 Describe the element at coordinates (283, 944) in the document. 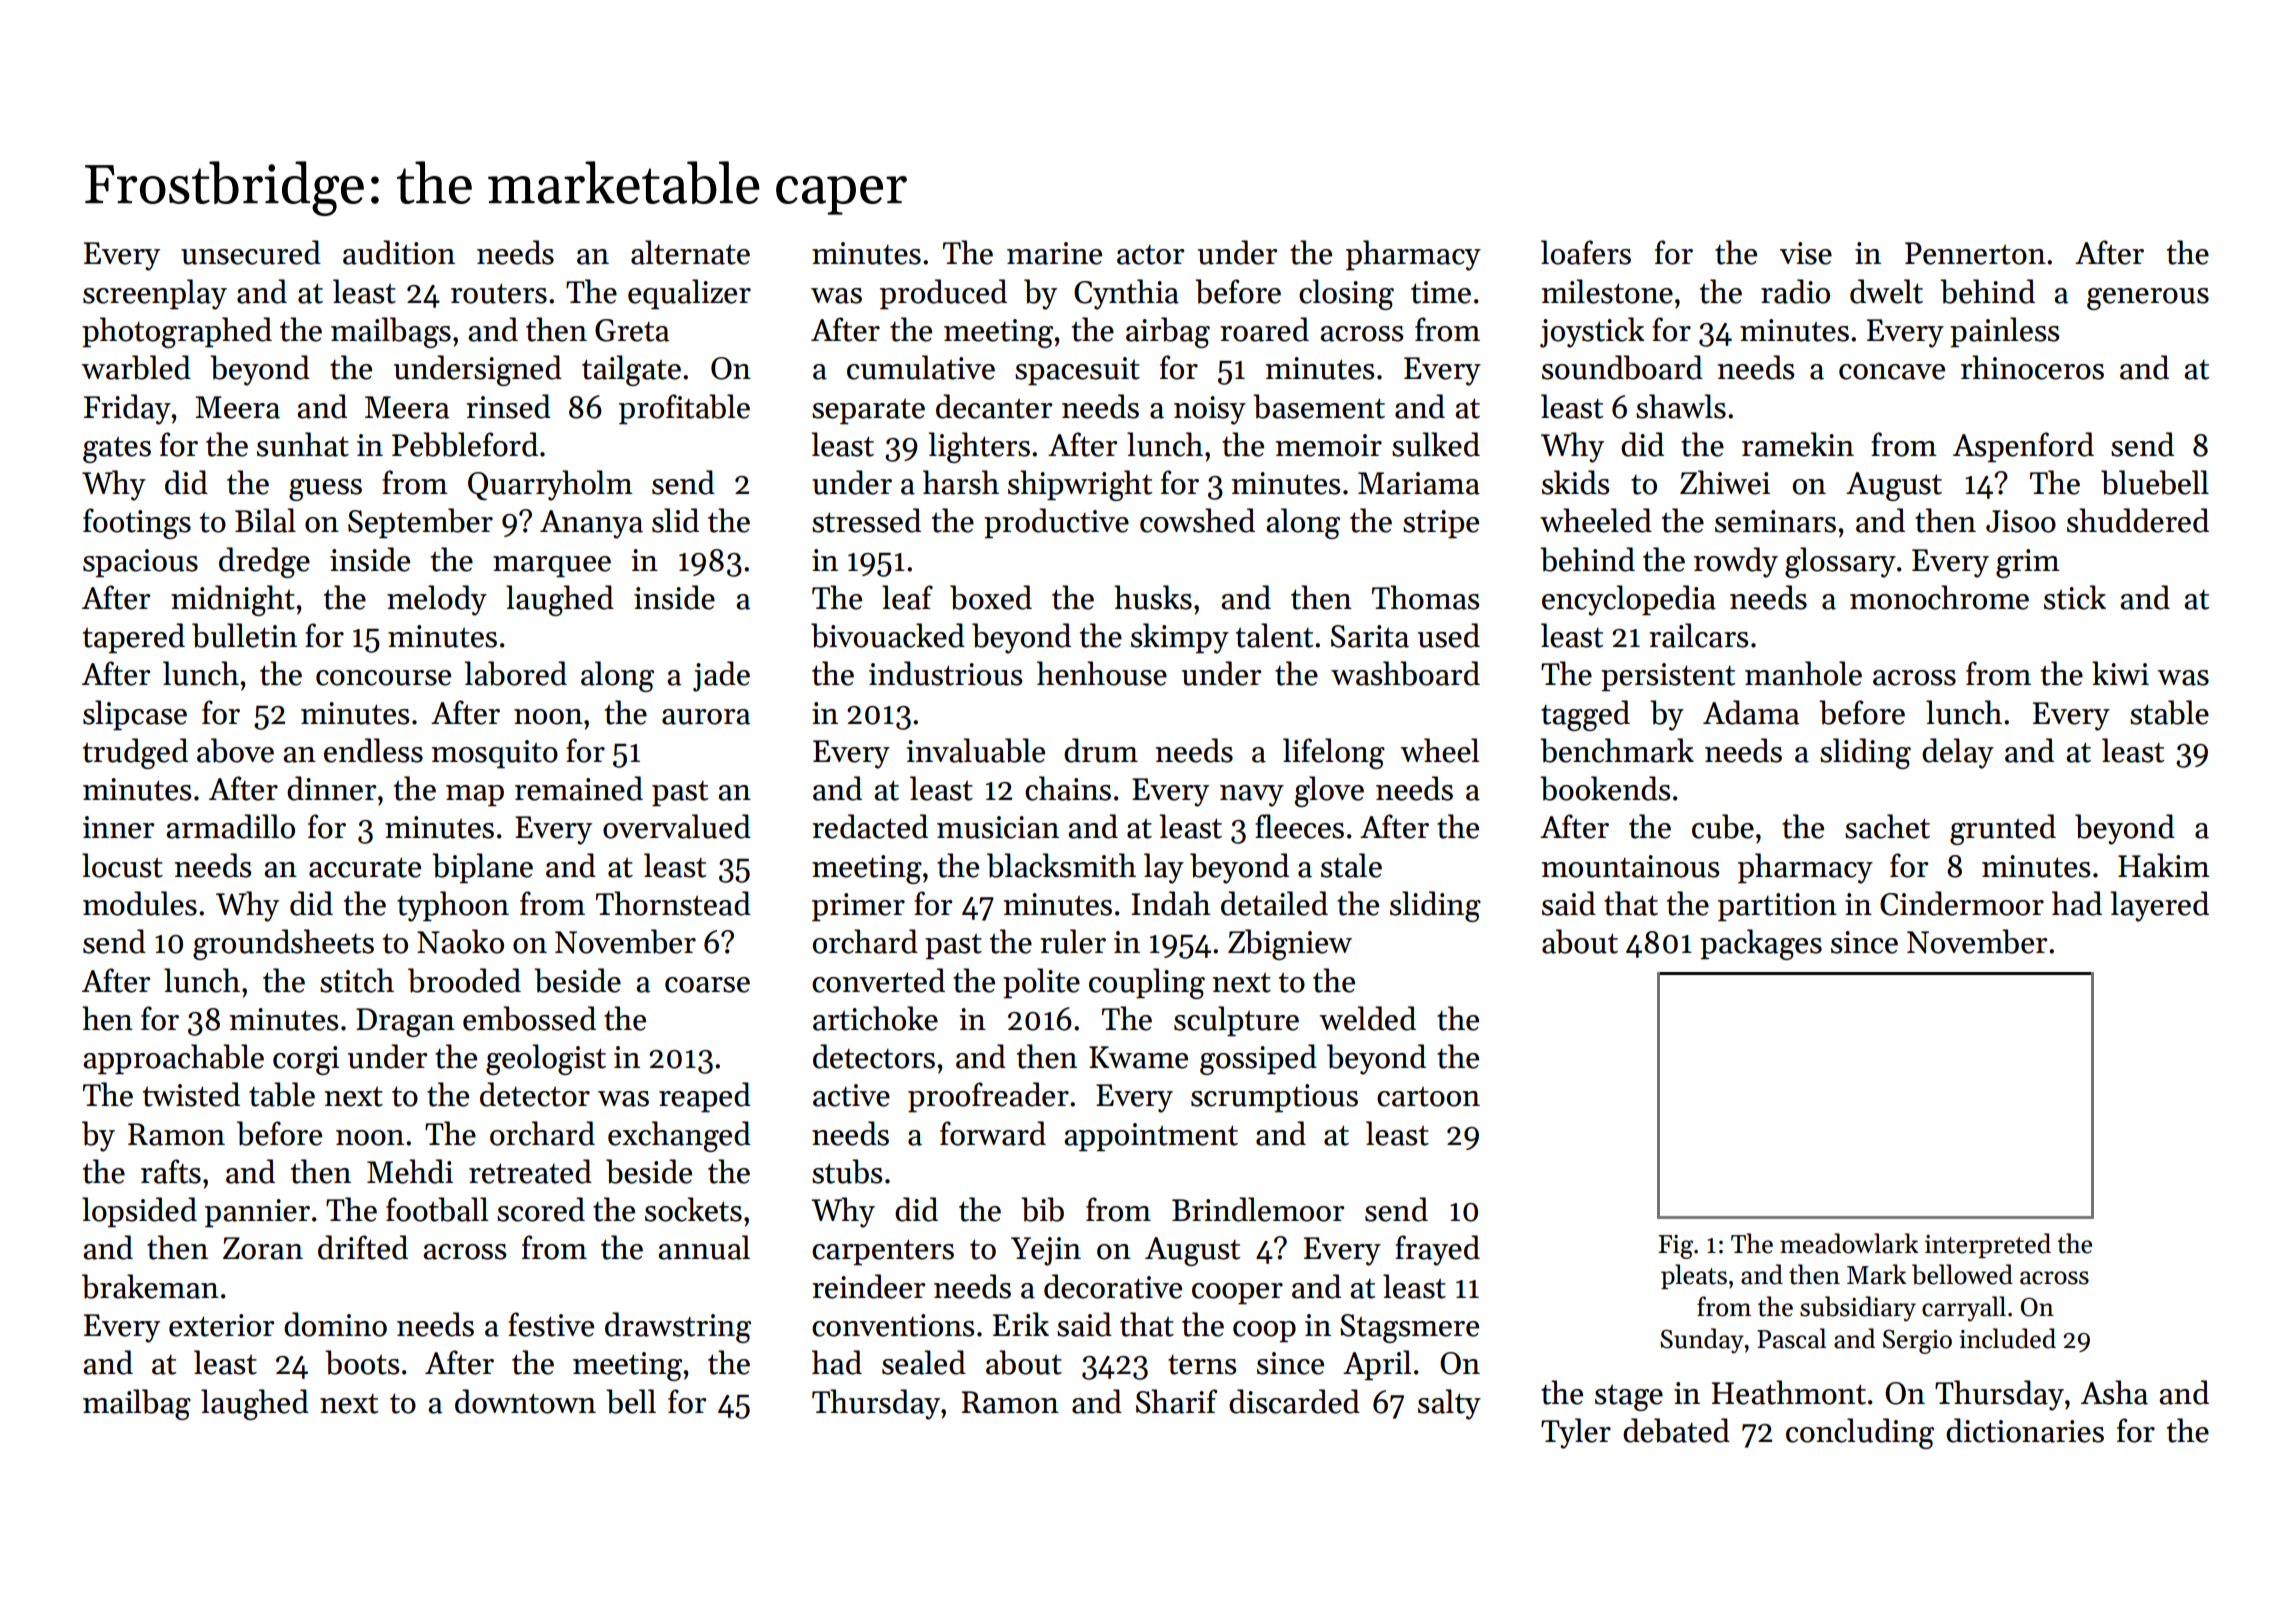

I see `groundsheets` at that location.
